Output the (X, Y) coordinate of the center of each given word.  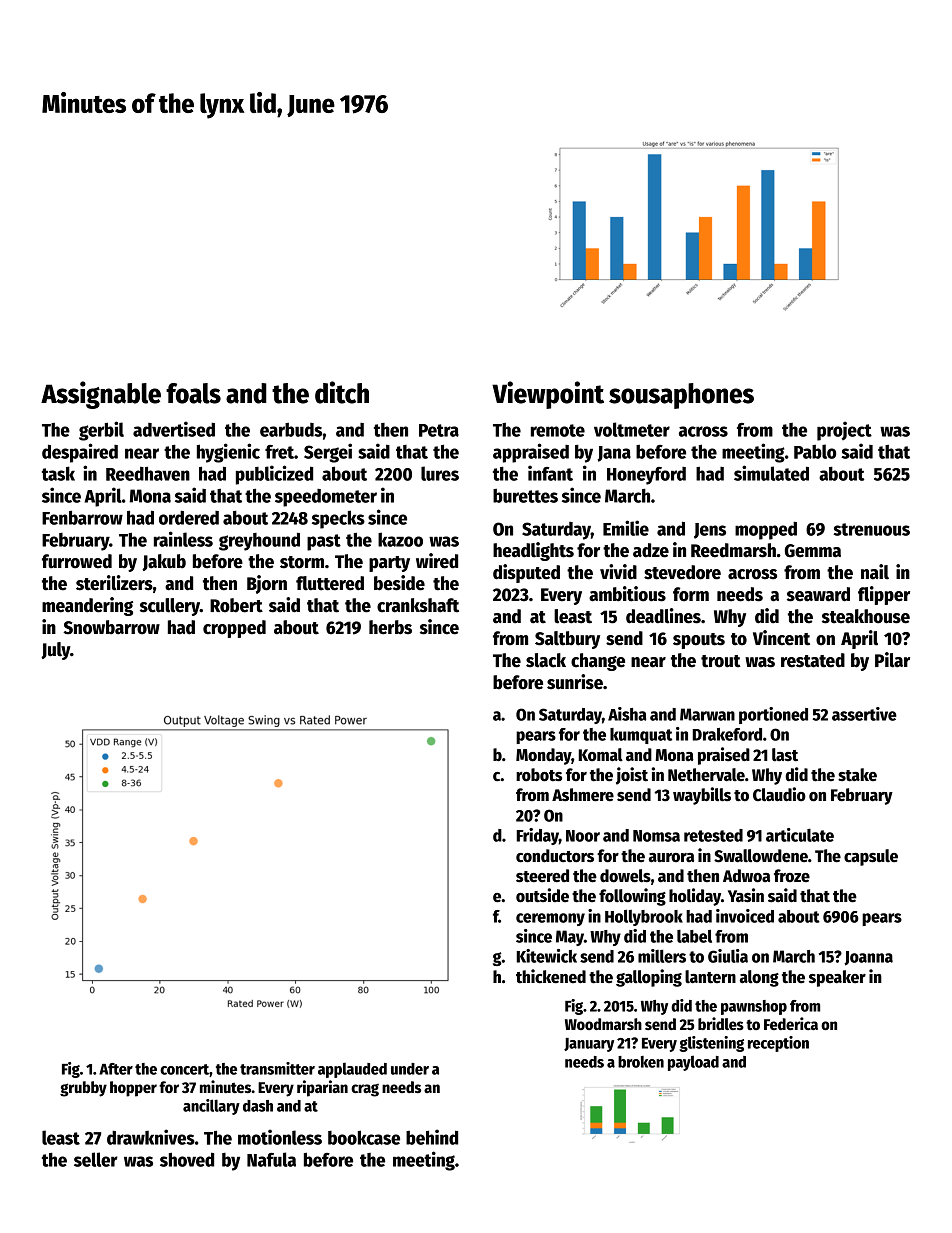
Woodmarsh (603, 1024)
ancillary (211, 1107)
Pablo (815, 451)
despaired (80, 453)
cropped (234, 629)
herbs (390, 627)
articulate (800, 835)
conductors (555, 856)
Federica (791, 1023)
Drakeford (727, 734)
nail (875, 572)
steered (542, 876)
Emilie (626, 528)
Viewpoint (548, 395)
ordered (189, 517)
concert (184, 1069)
